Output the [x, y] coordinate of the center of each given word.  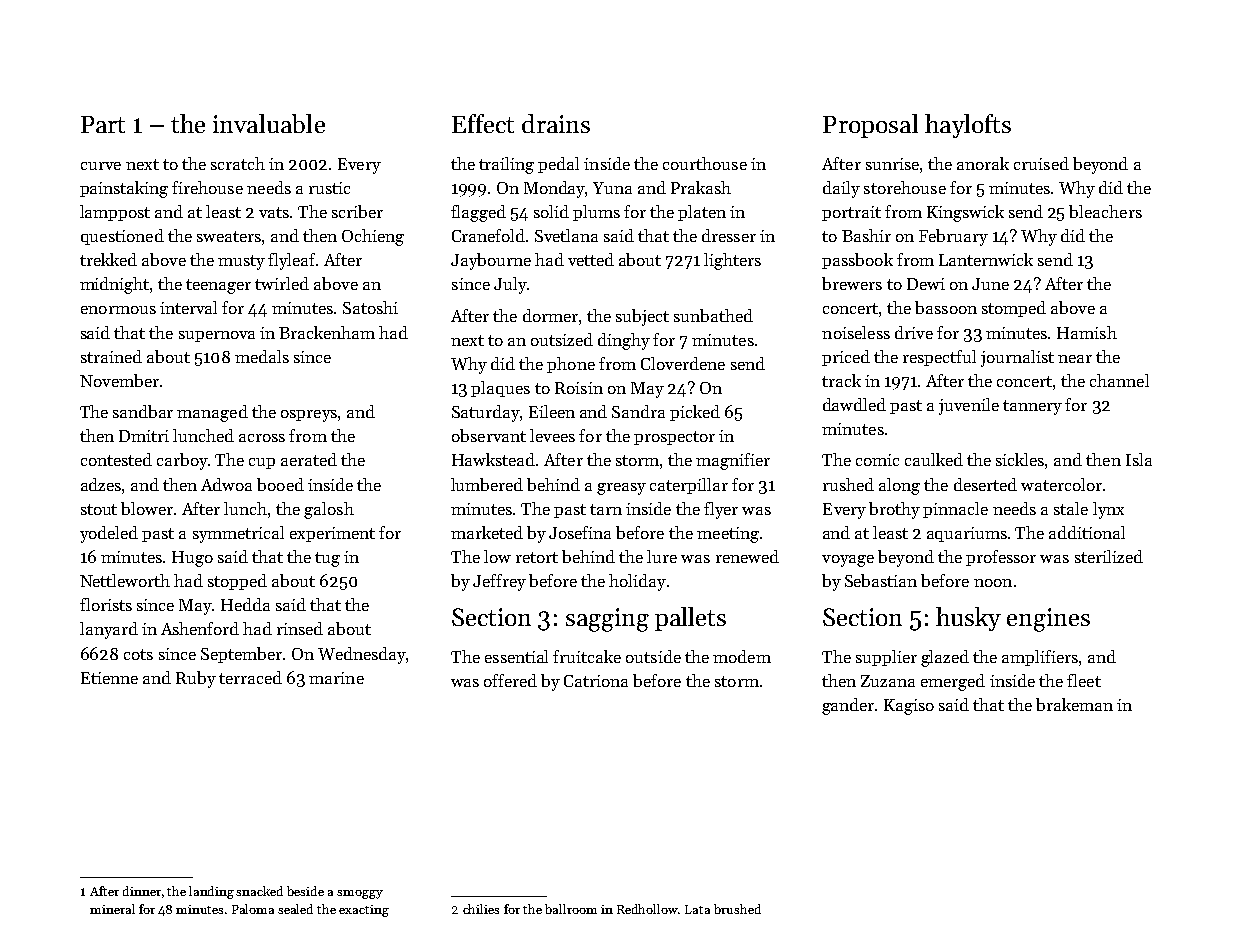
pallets [690, 619]
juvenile [969, 406]
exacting [364, 911]
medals [262, 356]
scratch [238, 163]
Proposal [870, 126]
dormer [550, 315]
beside [305, 891]
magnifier [733, 461]
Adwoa [226, 484]
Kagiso [909, 707]
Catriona [596, 681]
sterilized [1109, 556]
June [990, 284]
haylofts [968, 126]
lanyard [109, 630]
